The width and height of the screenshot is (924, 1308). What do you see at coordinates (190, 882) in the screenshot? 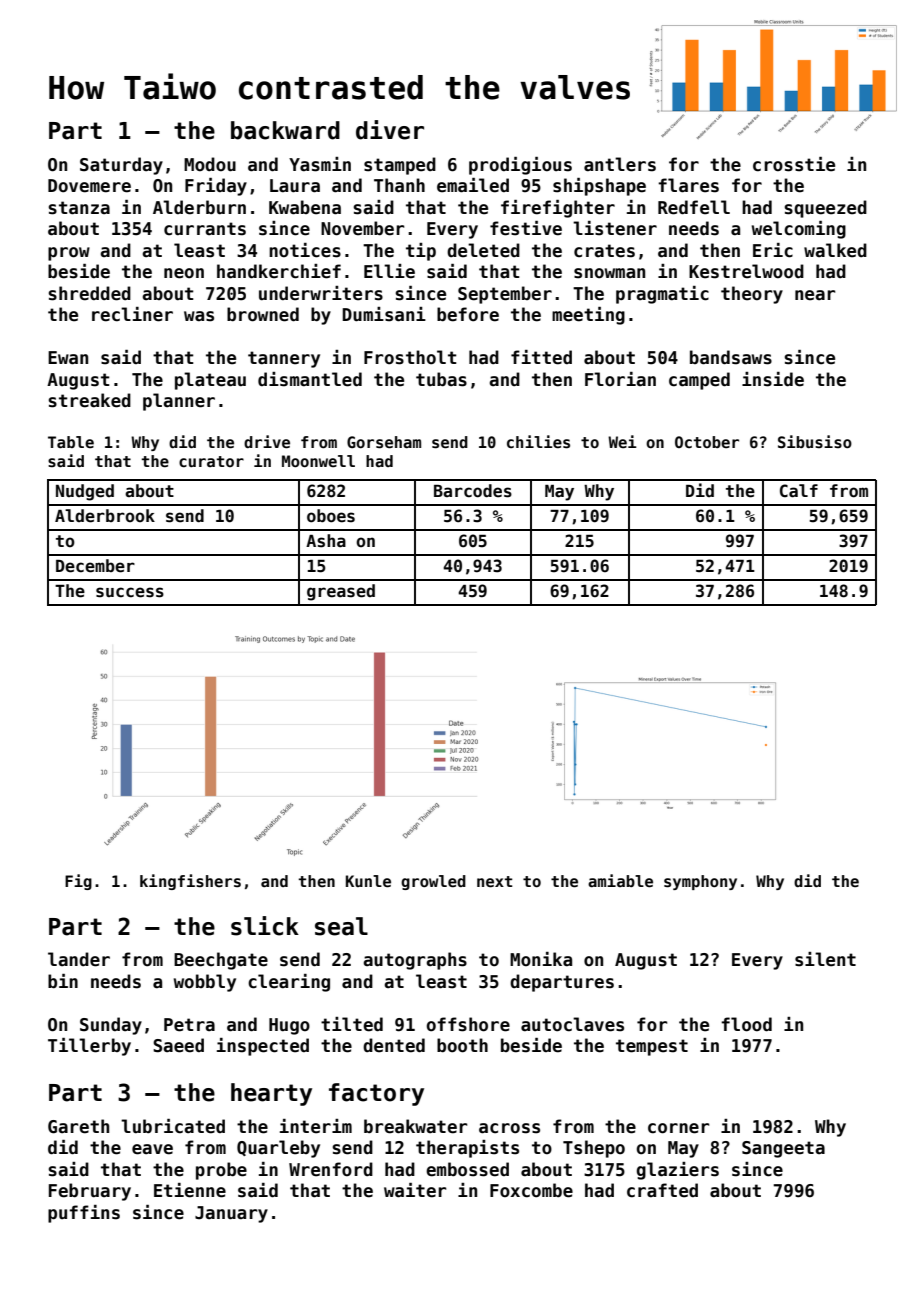
I see `kingfishers` at bounding box center [190, 882].
